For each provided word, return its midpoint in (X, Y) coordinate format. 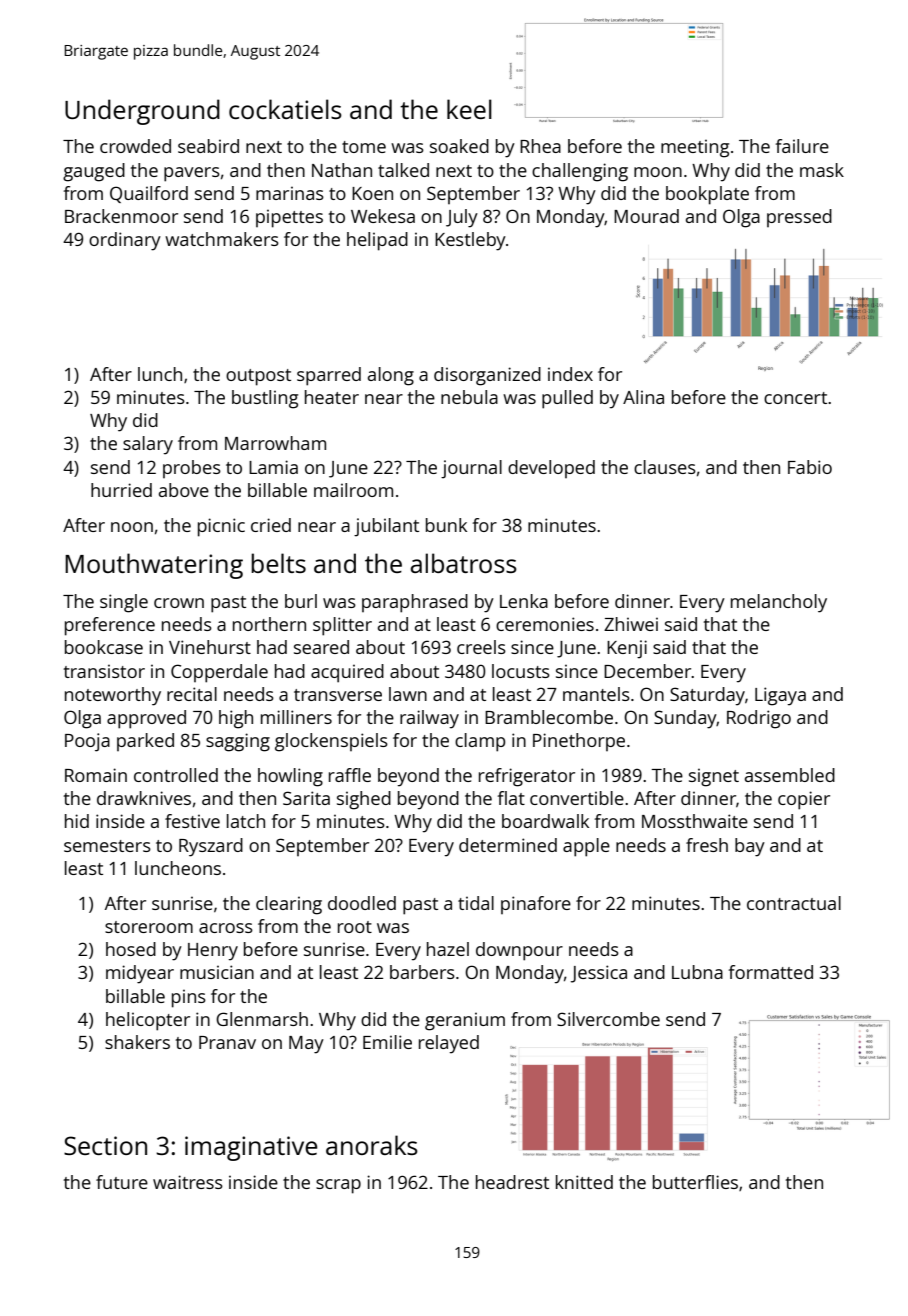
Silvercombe (608, 1019)
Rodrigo (759, 719)
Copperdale (219, 673)
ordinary (125, 241)
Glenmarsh (262, 1019)
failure (802, 146)
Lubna (697, 972)
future (122, 1182)
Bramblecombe (549, 717)
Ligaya (780, 696)
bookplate (707, 195)
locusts (521, 671)
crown (179, 603)
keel (469, 109)
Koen (372, 193)
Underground (142, 112)
